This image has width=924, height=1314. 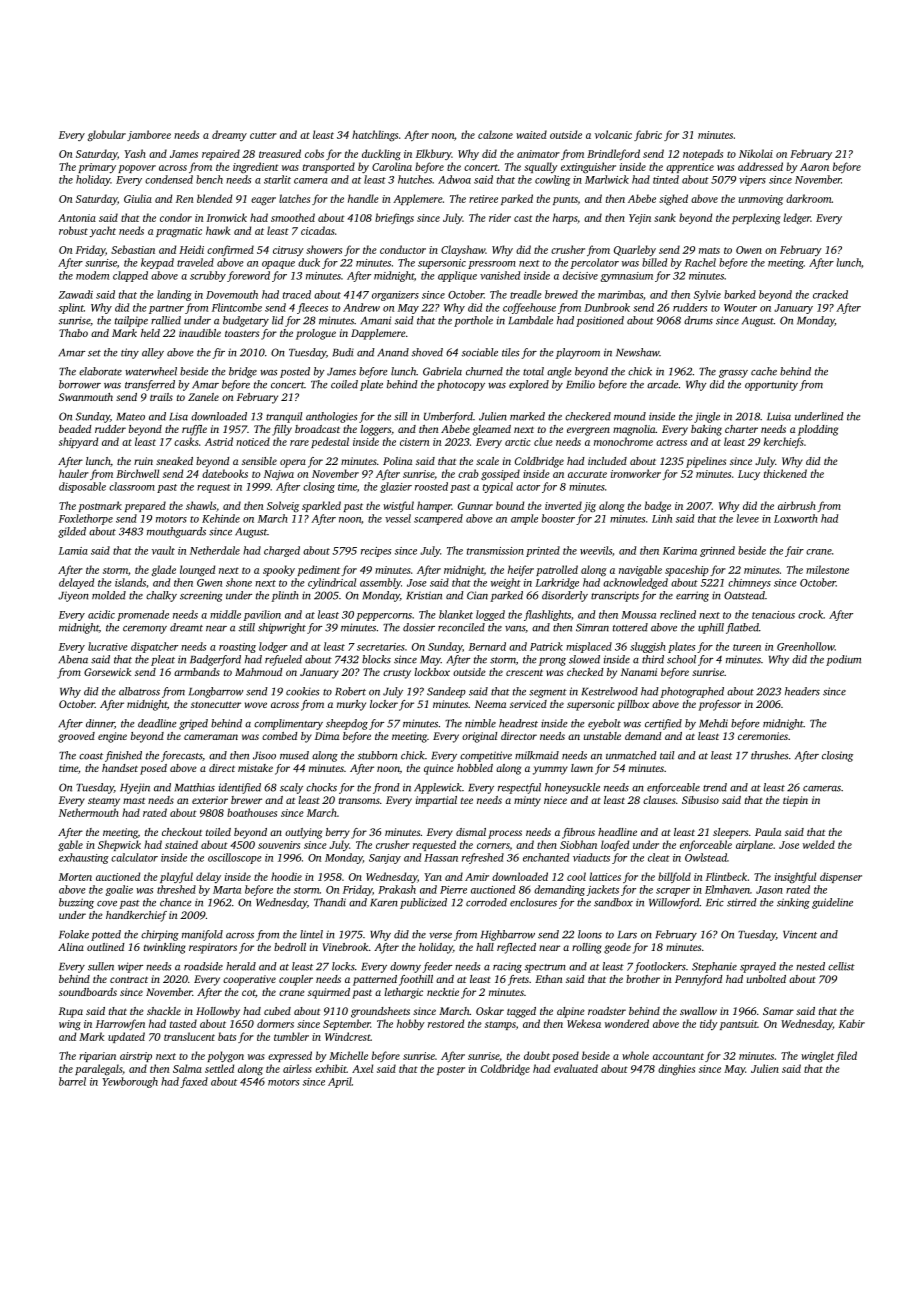 What do you see at coordinates (756, 153) in the image?
I see `Nikolai` at bounding box center [756, 153].
